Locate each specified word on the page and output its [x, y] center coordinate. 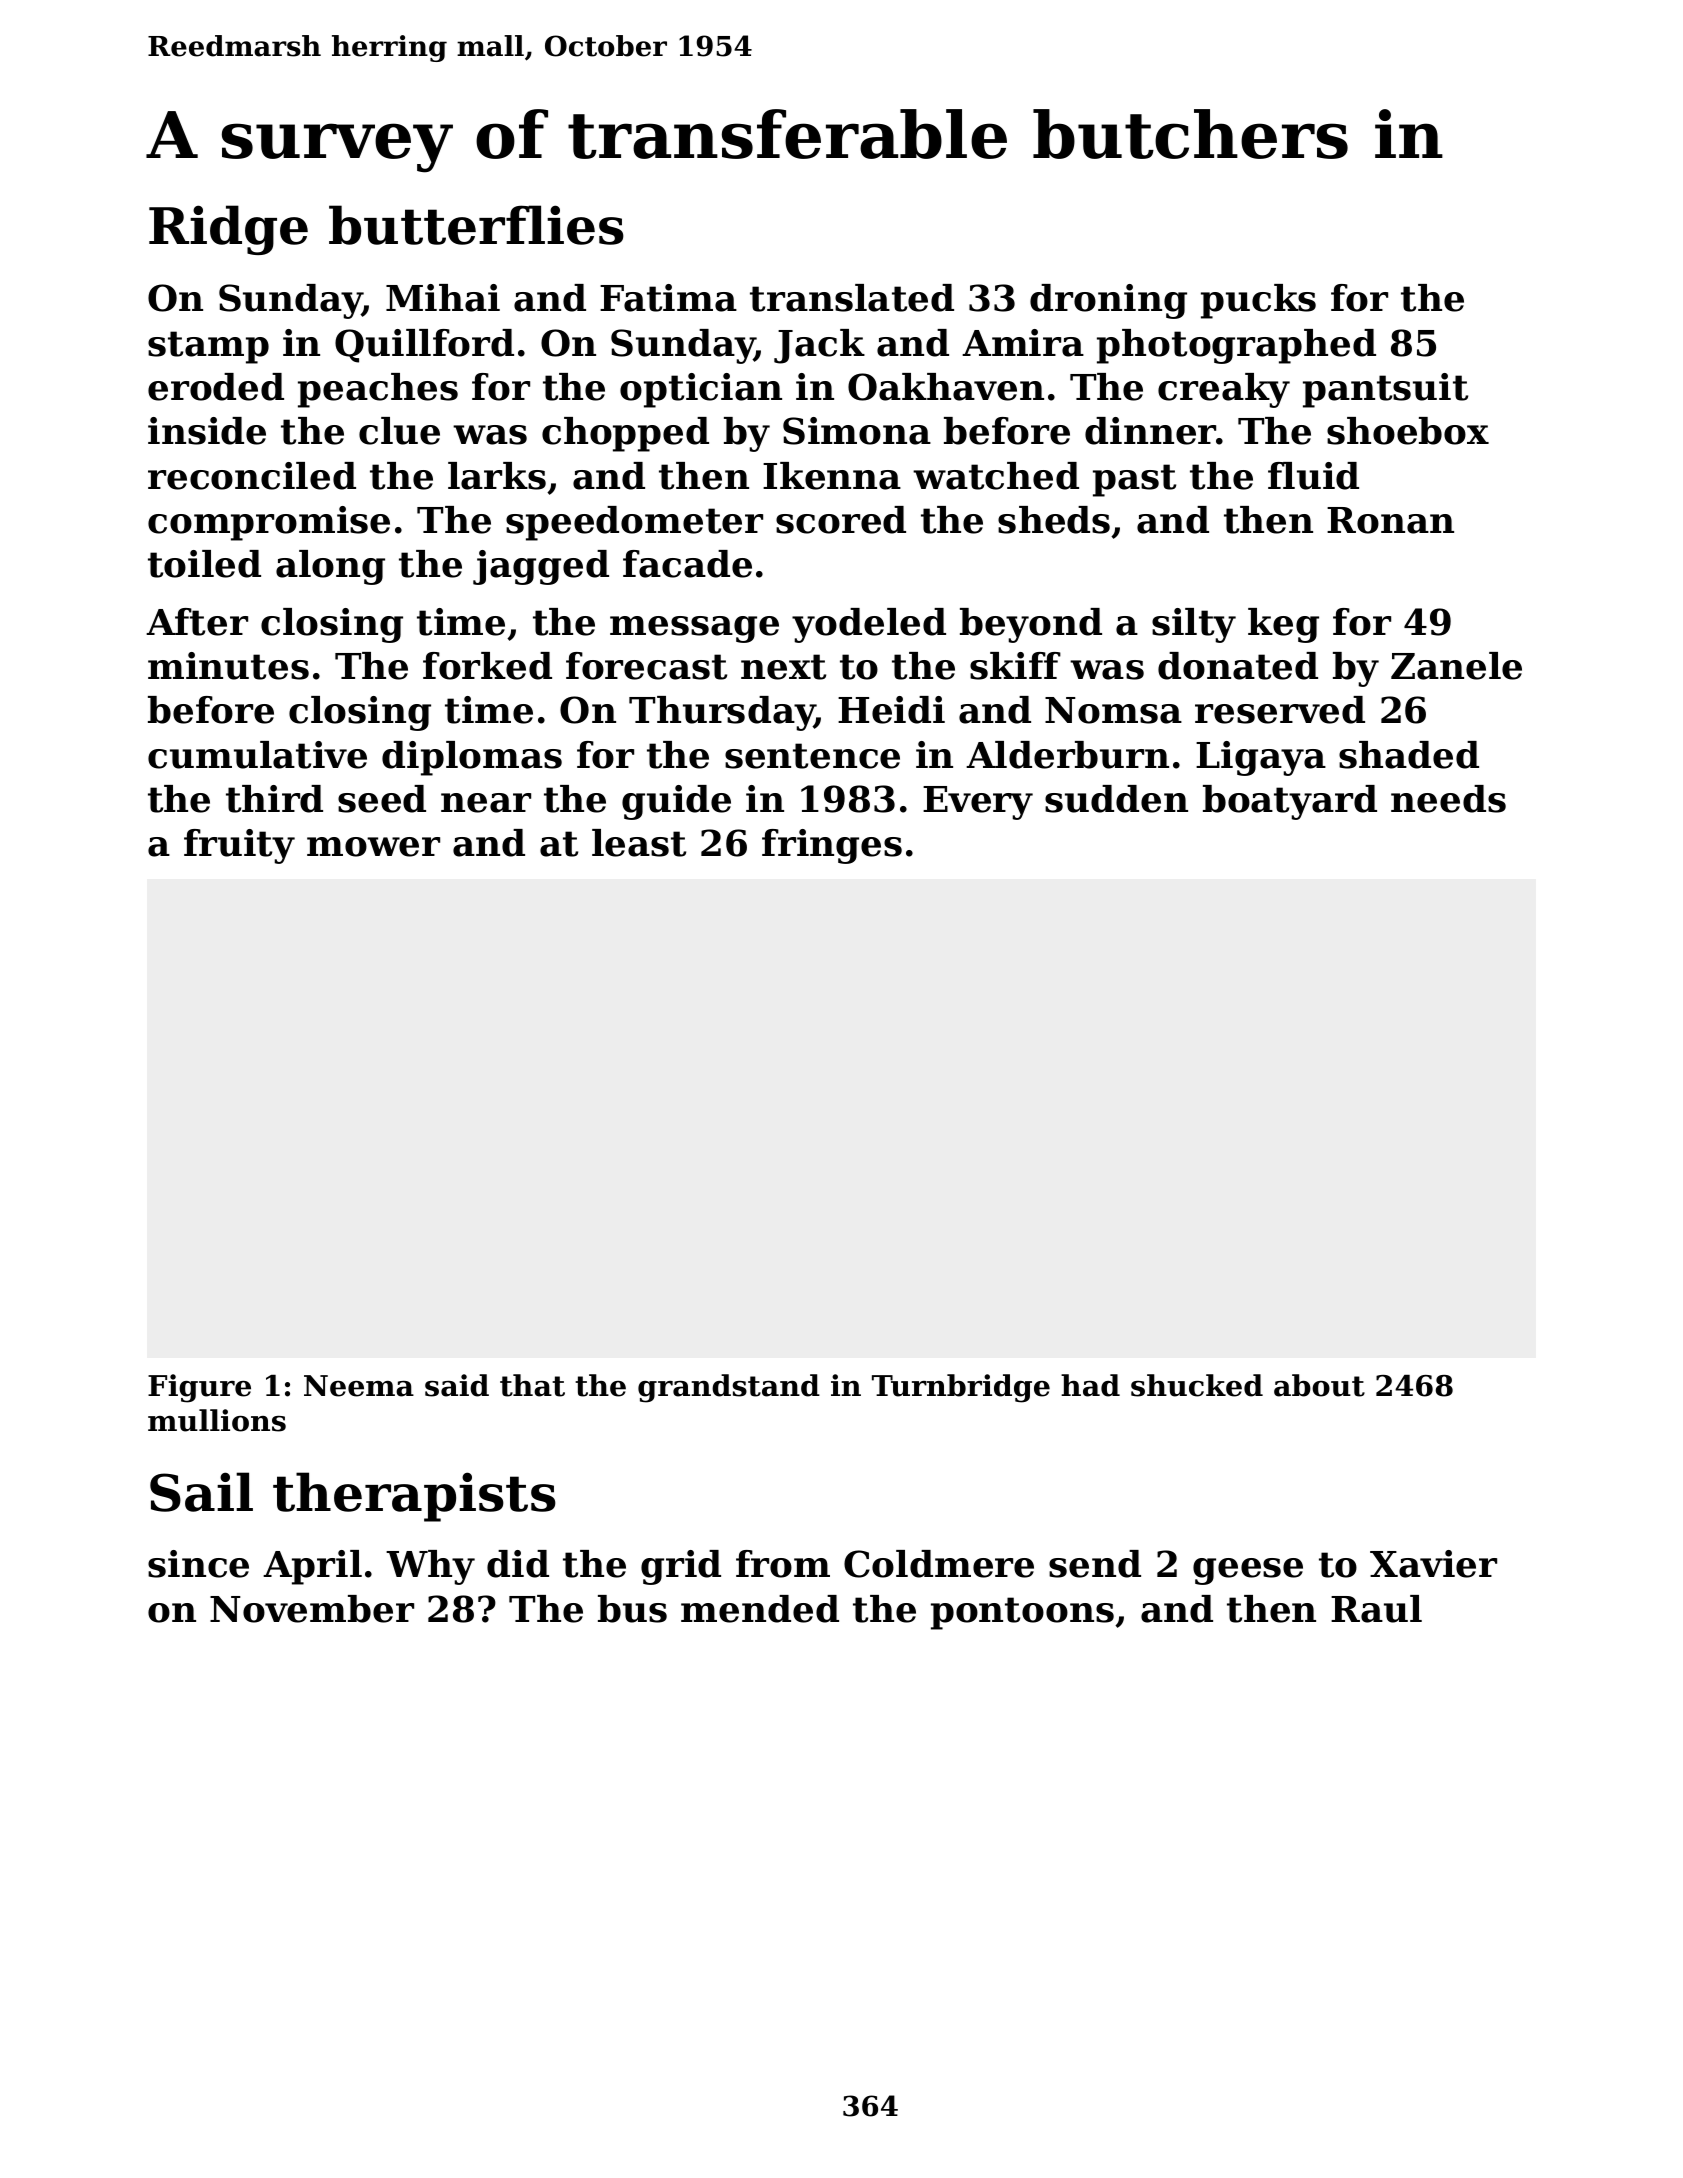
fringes [832, 846]
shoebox [1408, 431]
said [457, 1385]
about [1319, 1385]
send [1095, 1564]
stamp [208, 347]
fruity [239, 846]
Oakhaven [946, 387]
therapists [414, 1497]
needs [1448, 799]
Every [978, 803]
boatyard [1290, 802]
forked [487, 666]
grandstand [729, 1388]
